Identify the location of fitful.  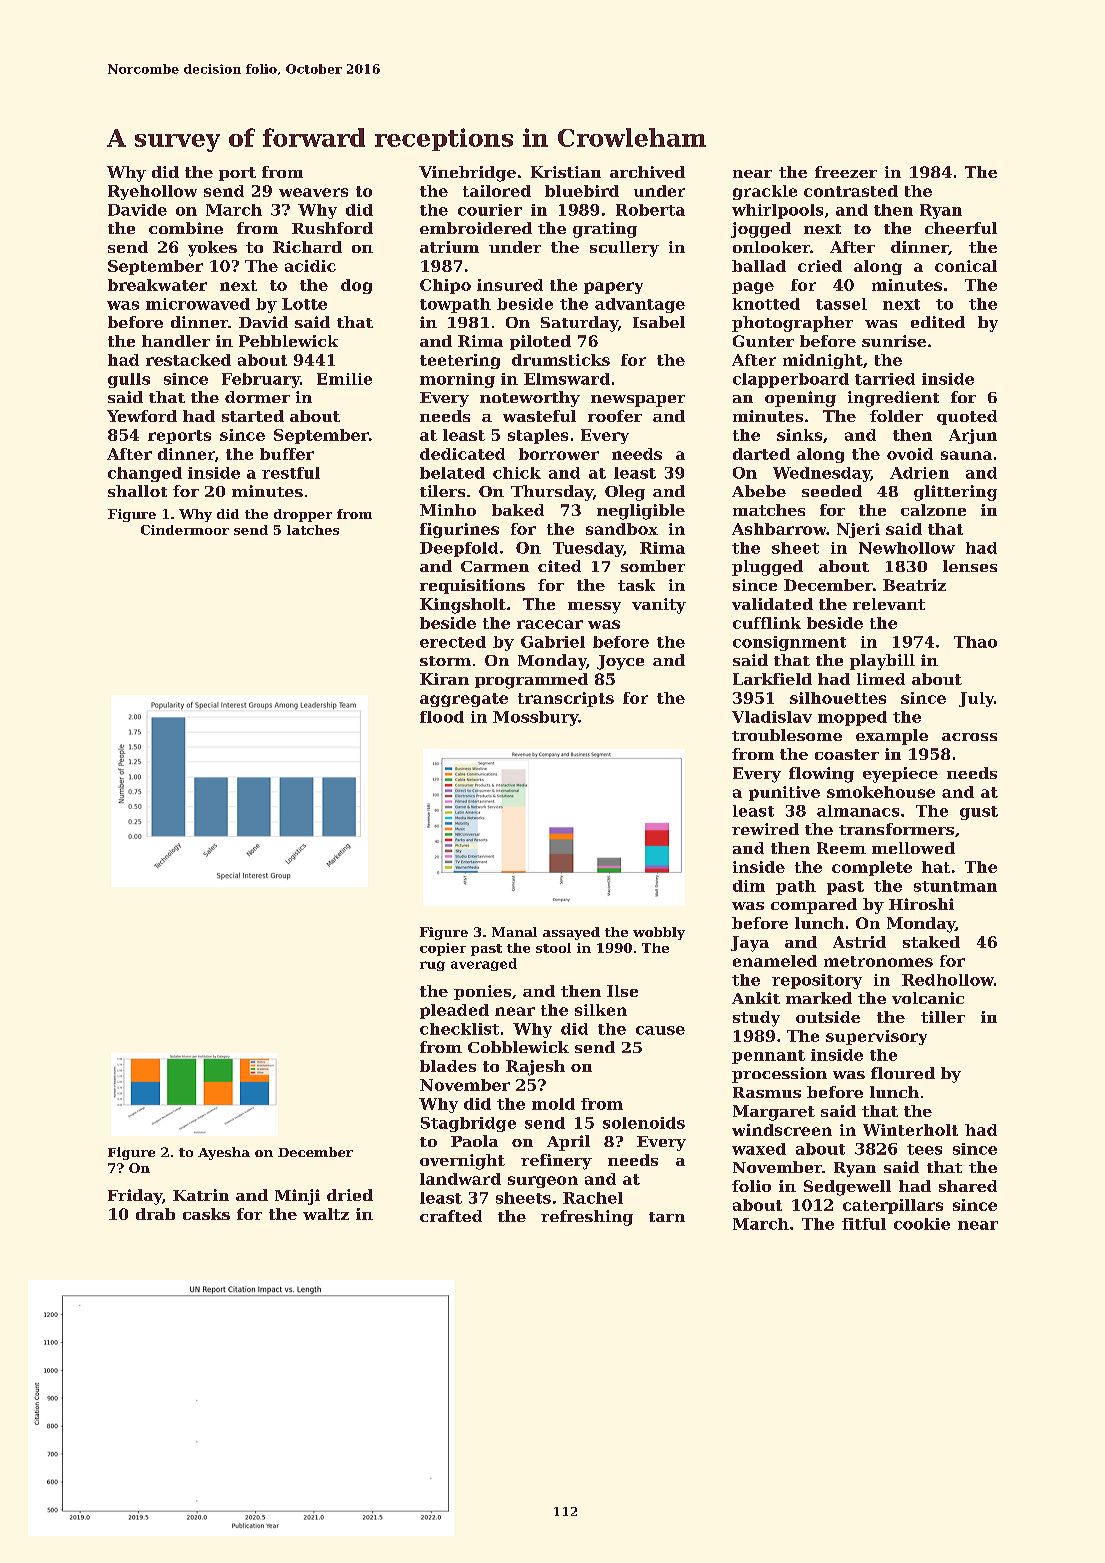
(864, 1224).
